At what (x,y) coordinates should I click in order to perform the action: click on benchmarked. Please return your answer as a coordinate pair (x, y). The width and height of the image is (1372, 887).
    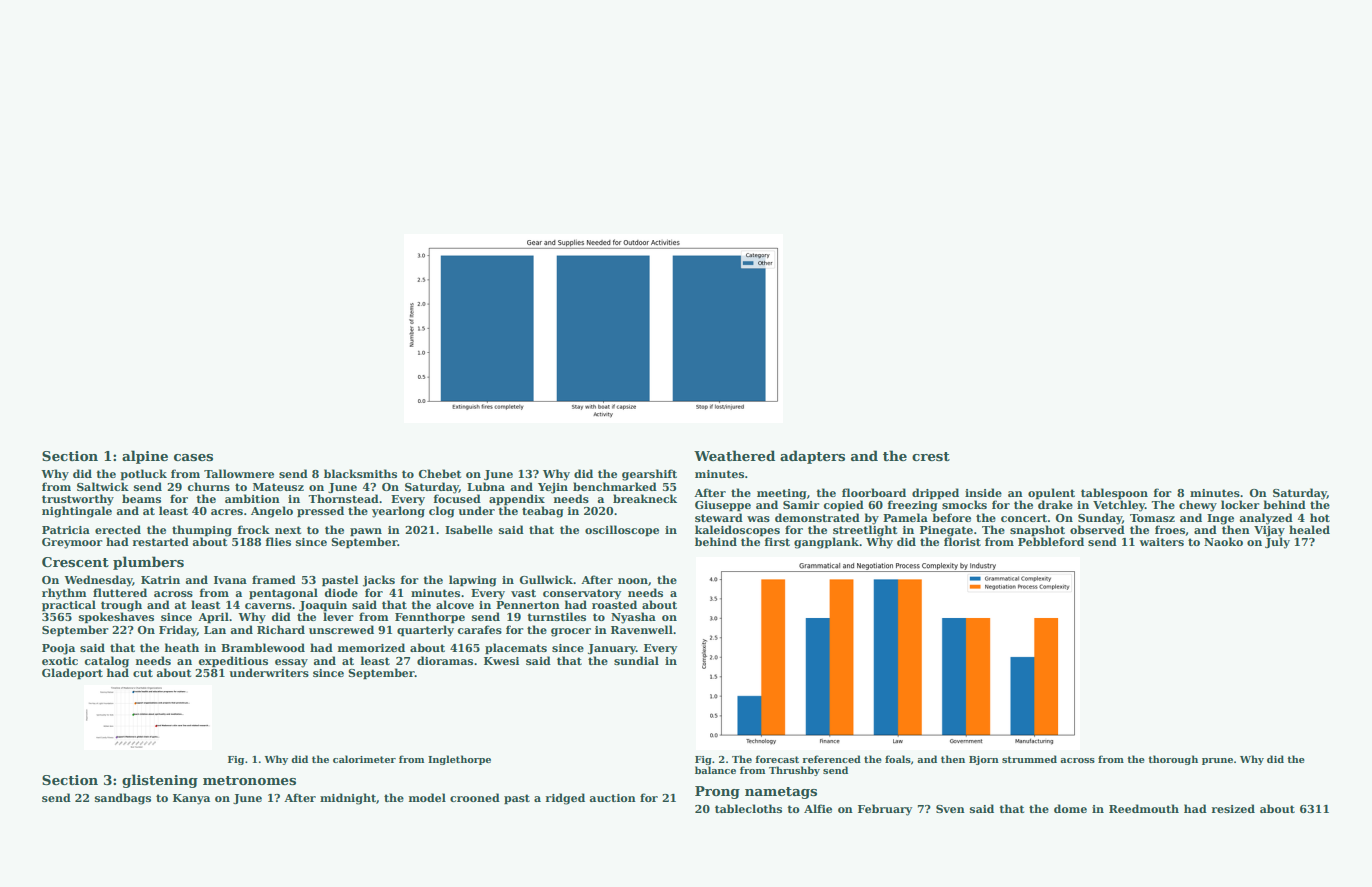
    Looking at the image, I should click on (615, 486).
